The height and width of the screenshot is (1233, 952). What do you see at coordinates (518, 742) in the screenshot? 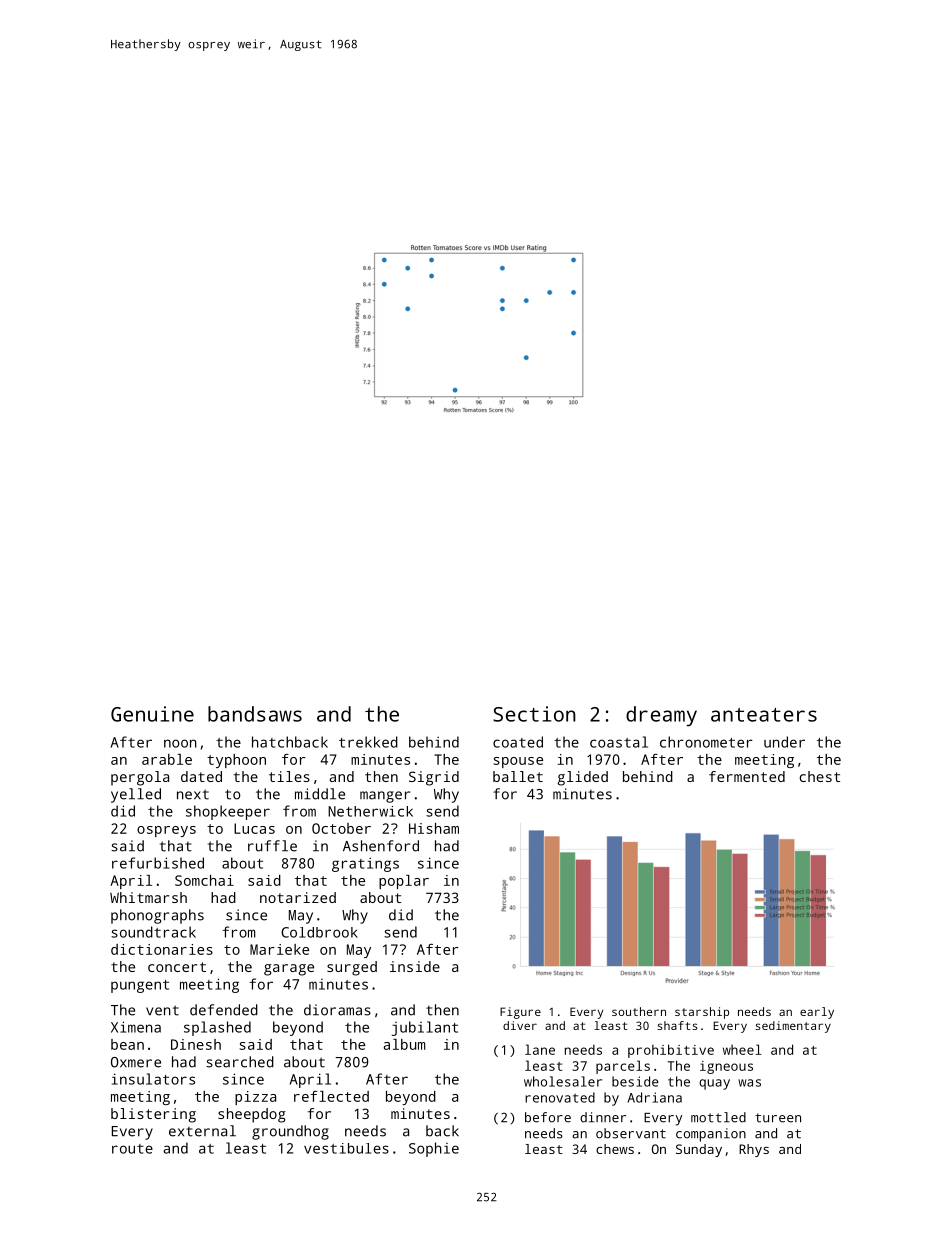
I see `coated` at bounding box center [518, 742].
